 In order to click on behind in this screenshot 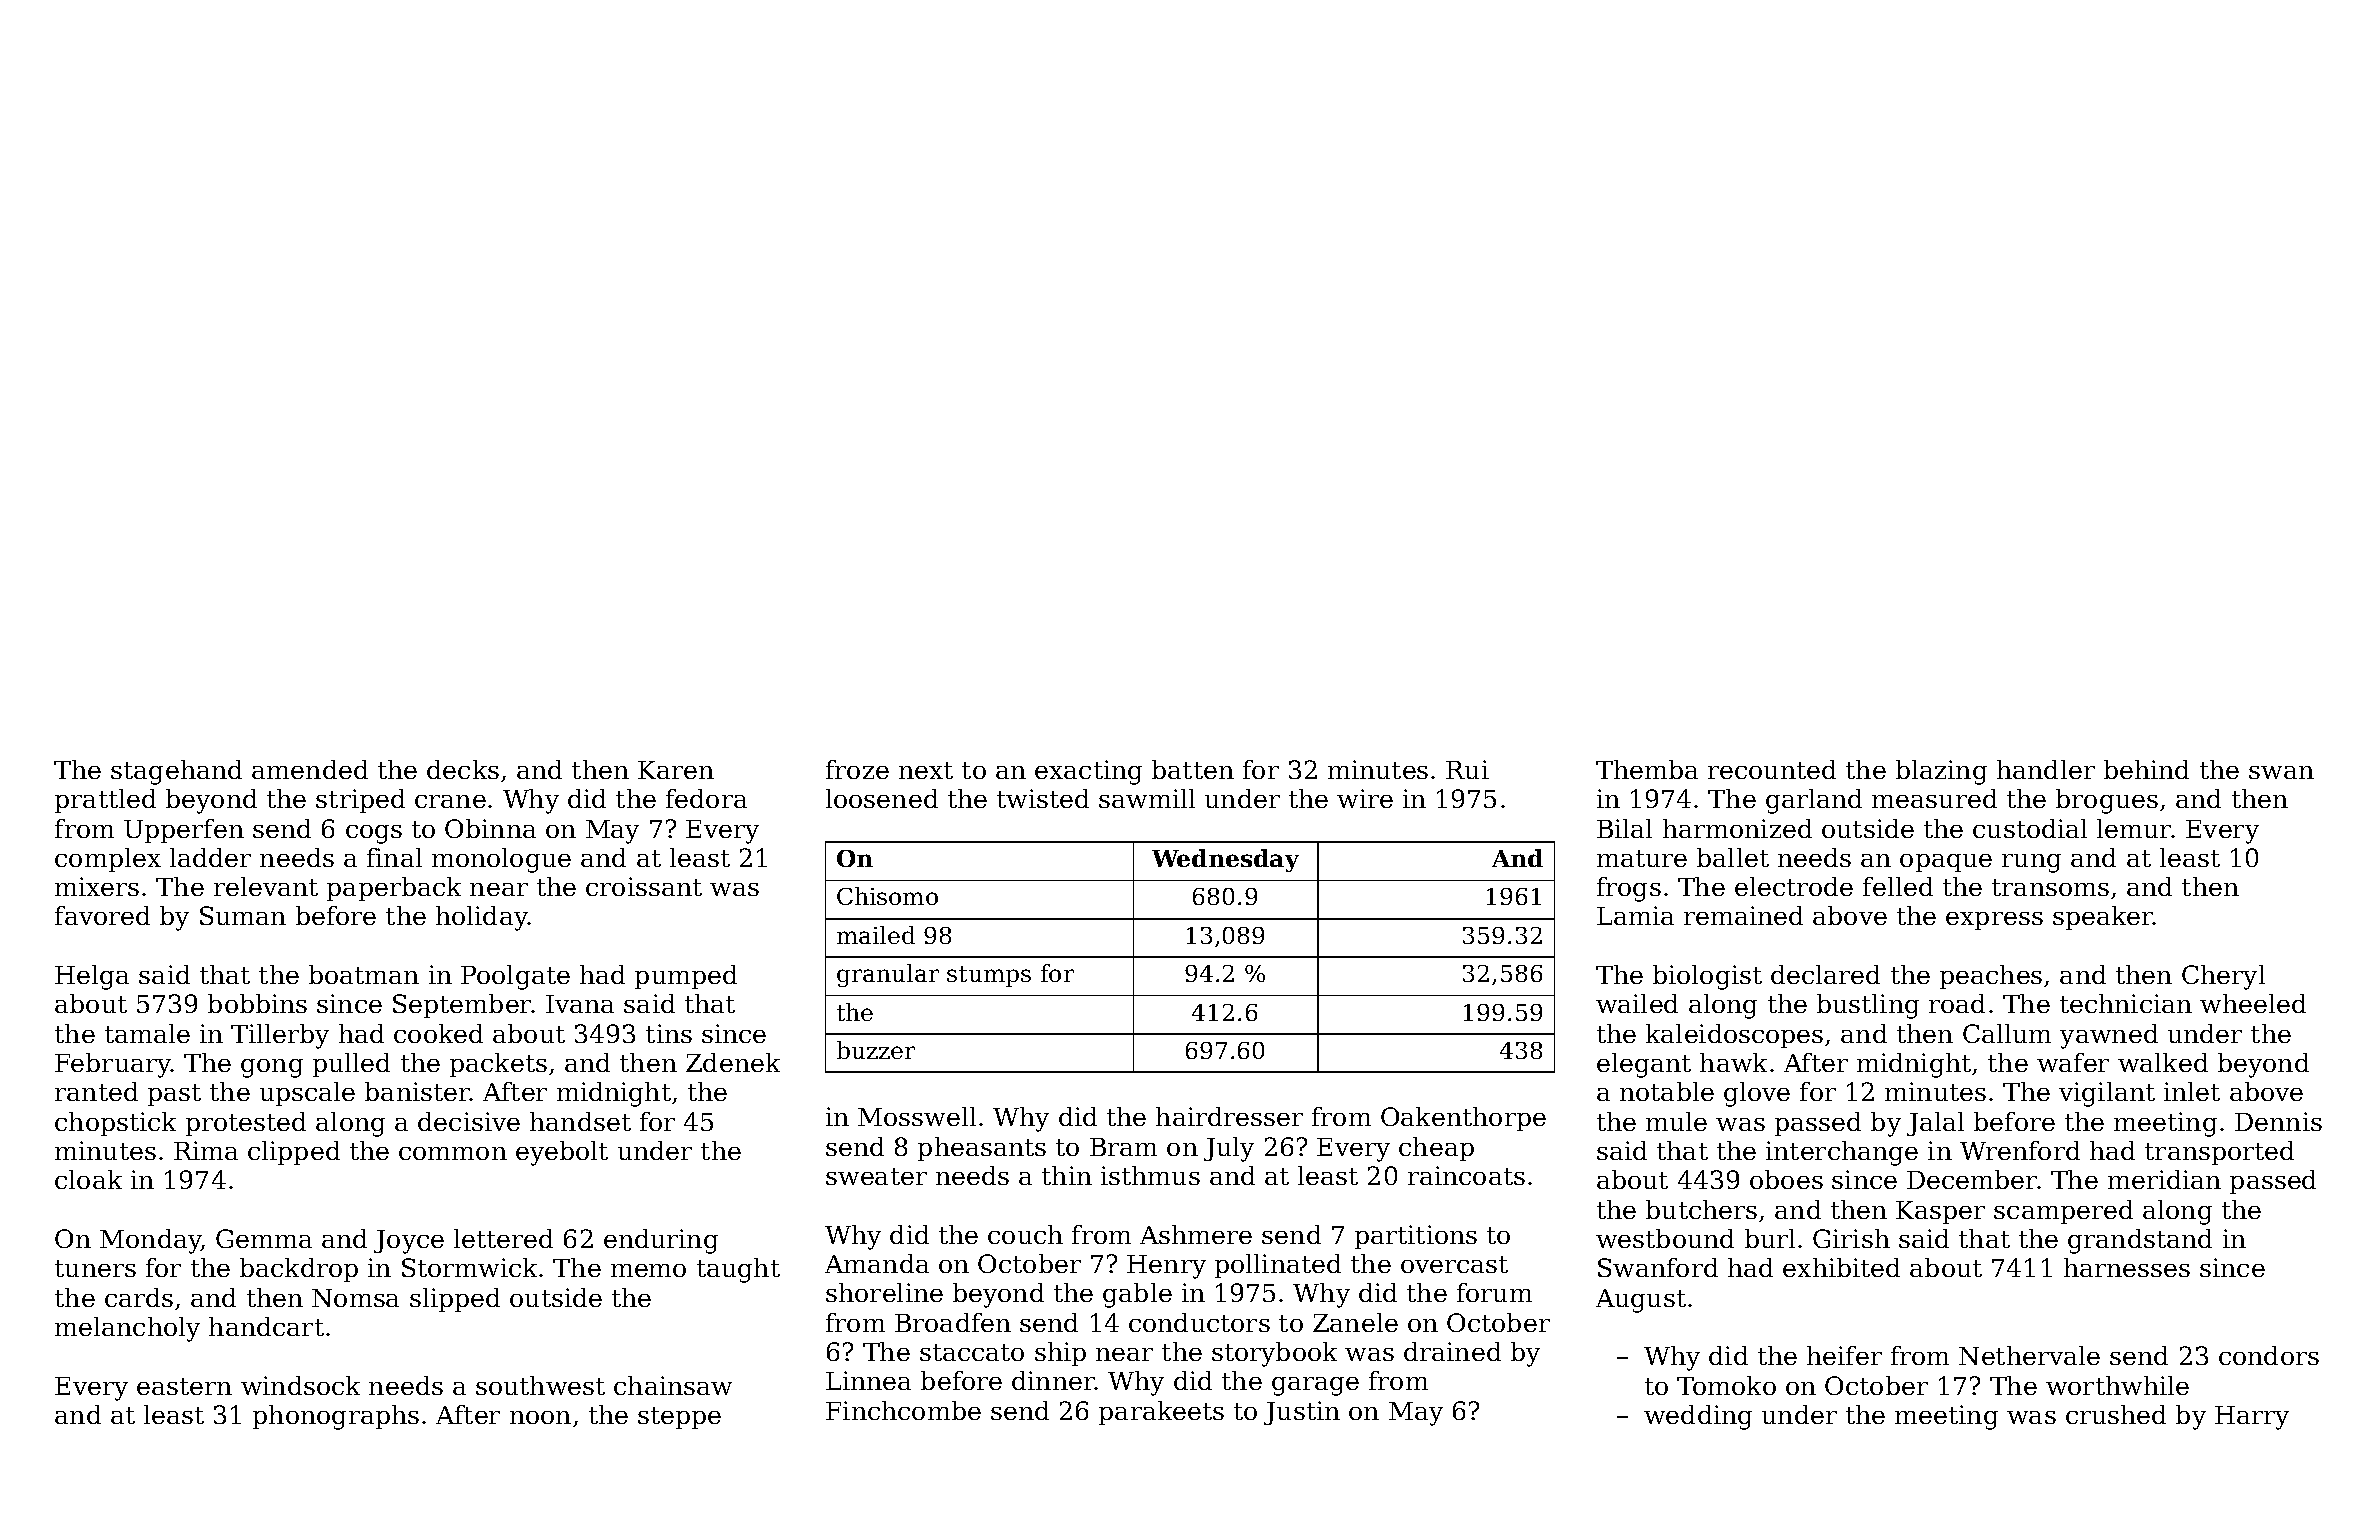, I will do `click(2146, 769)`.
